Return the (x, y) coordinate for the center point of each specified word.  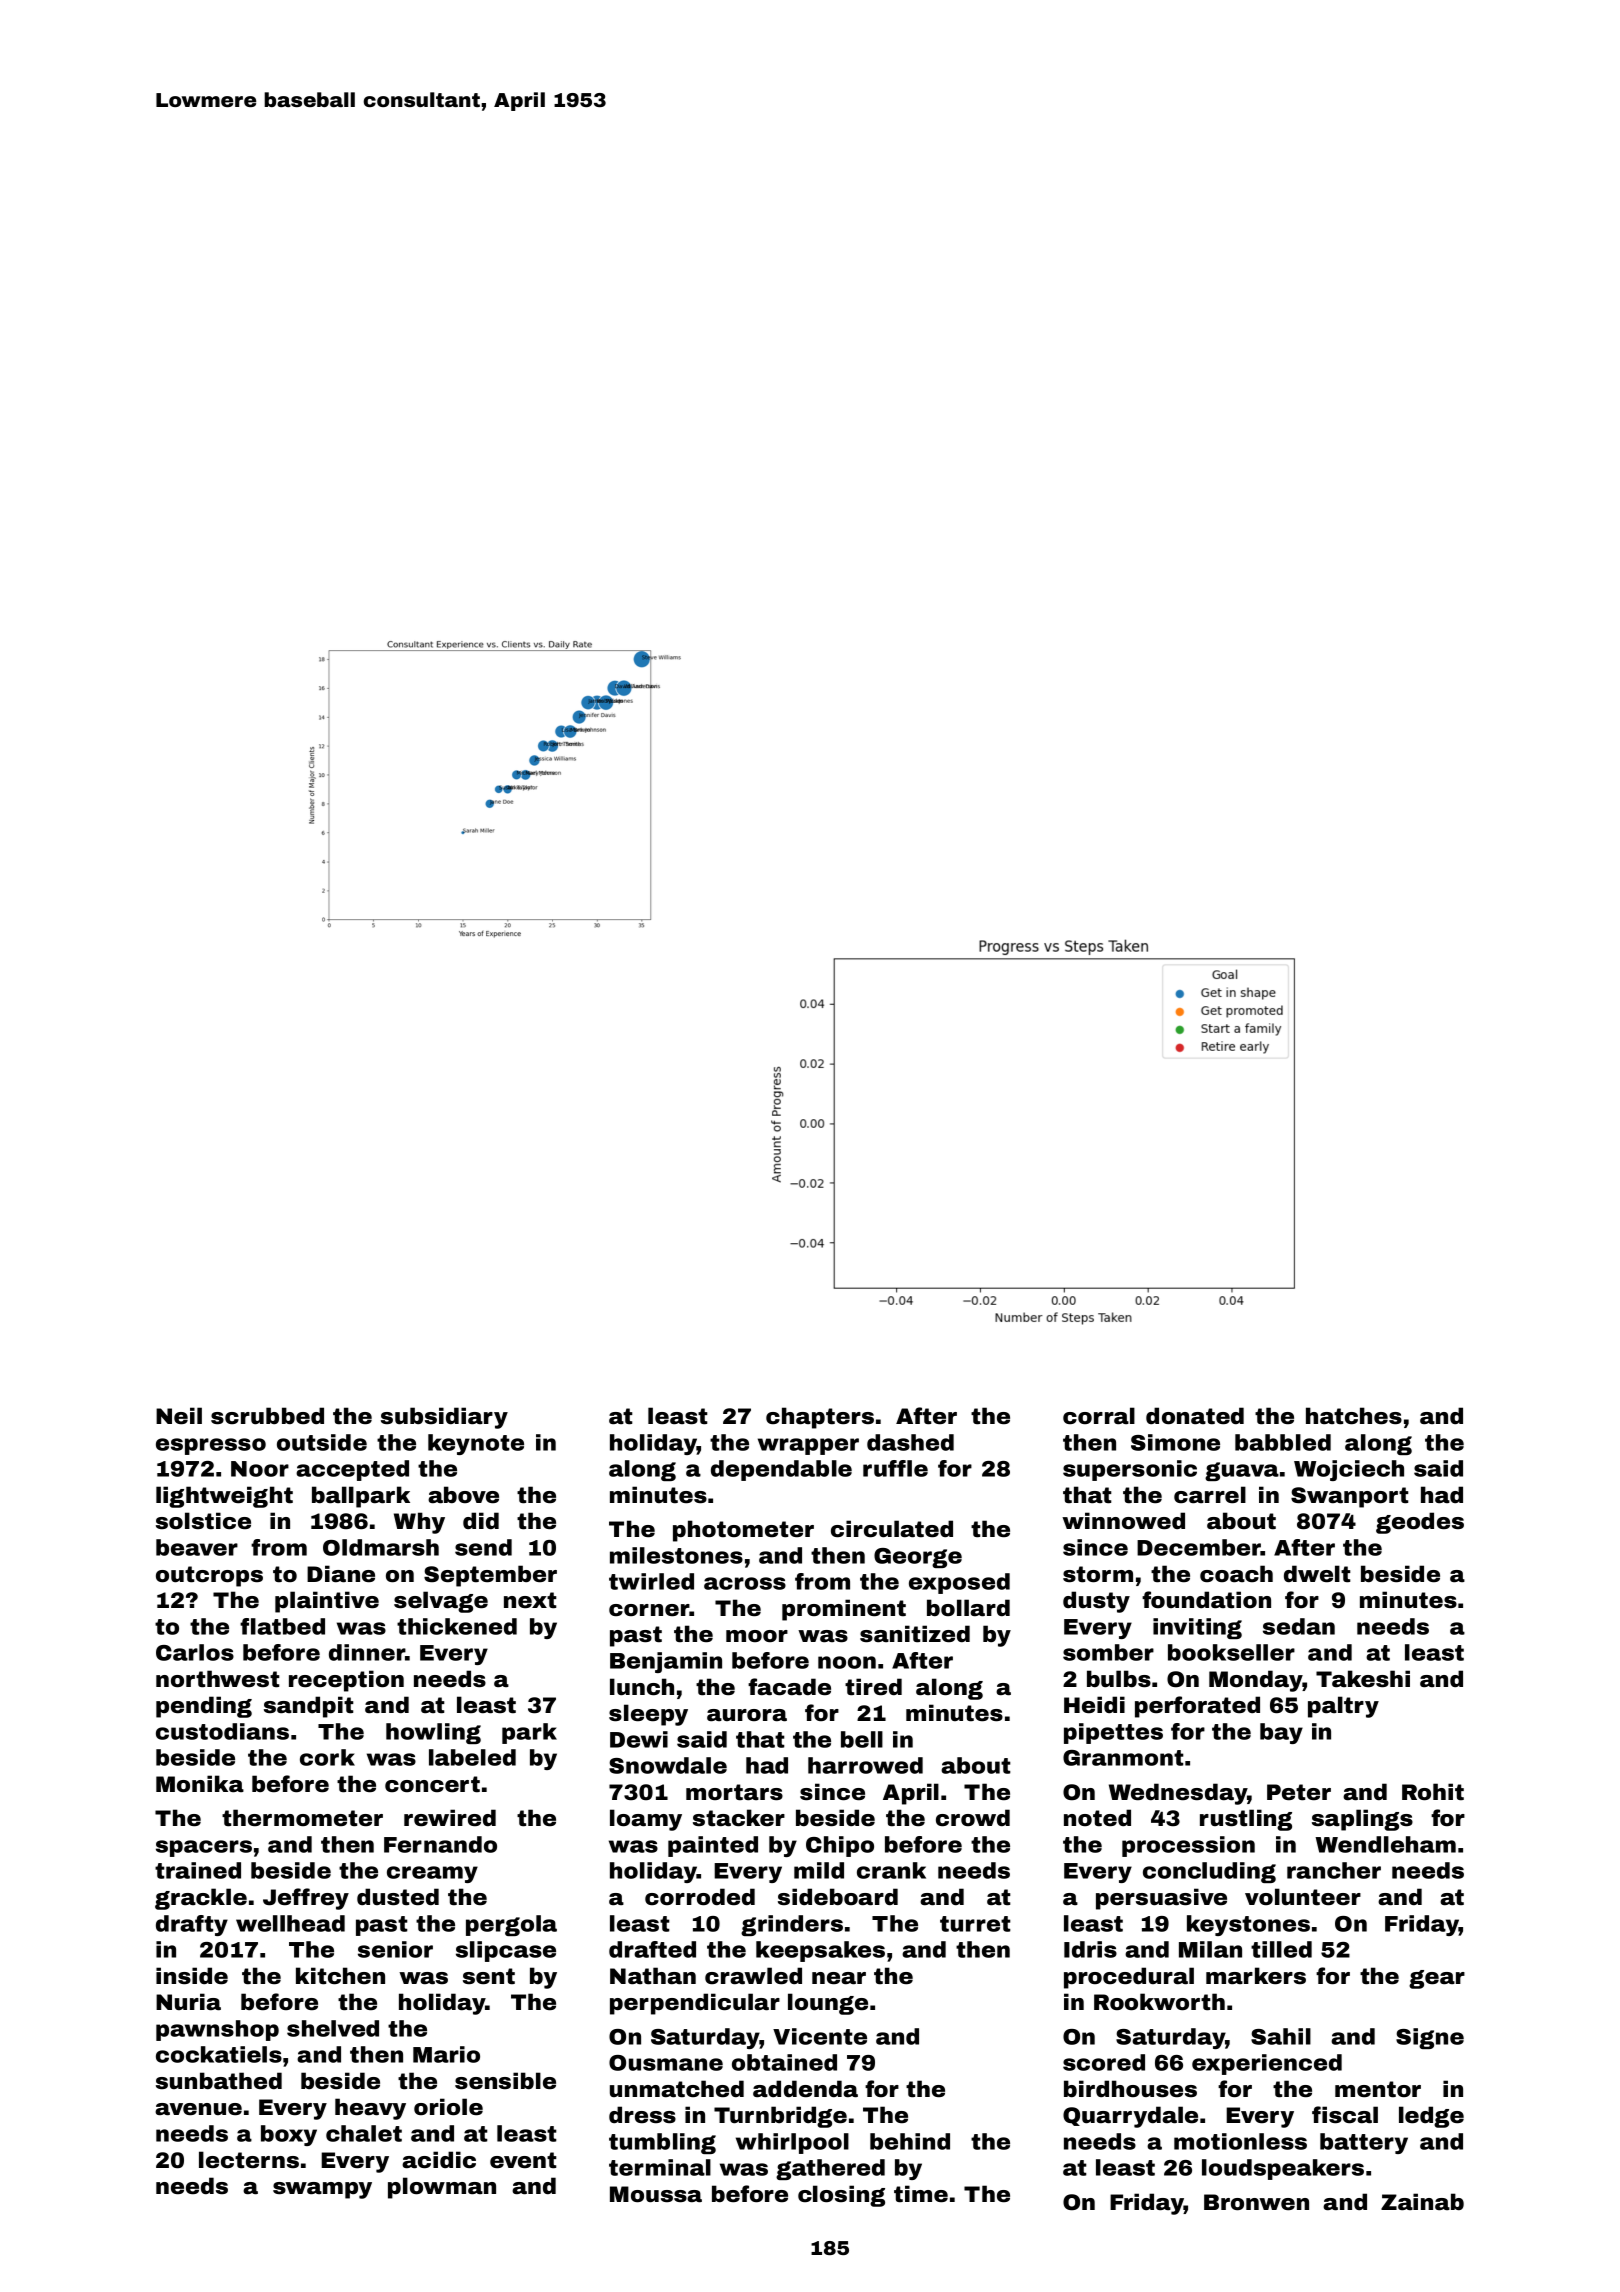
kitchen (340, 1976)
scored (1104, 2062)
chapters (820, 1418)
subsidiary (444, 1418)
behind (910, 2141)
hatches (1354, 1416)
